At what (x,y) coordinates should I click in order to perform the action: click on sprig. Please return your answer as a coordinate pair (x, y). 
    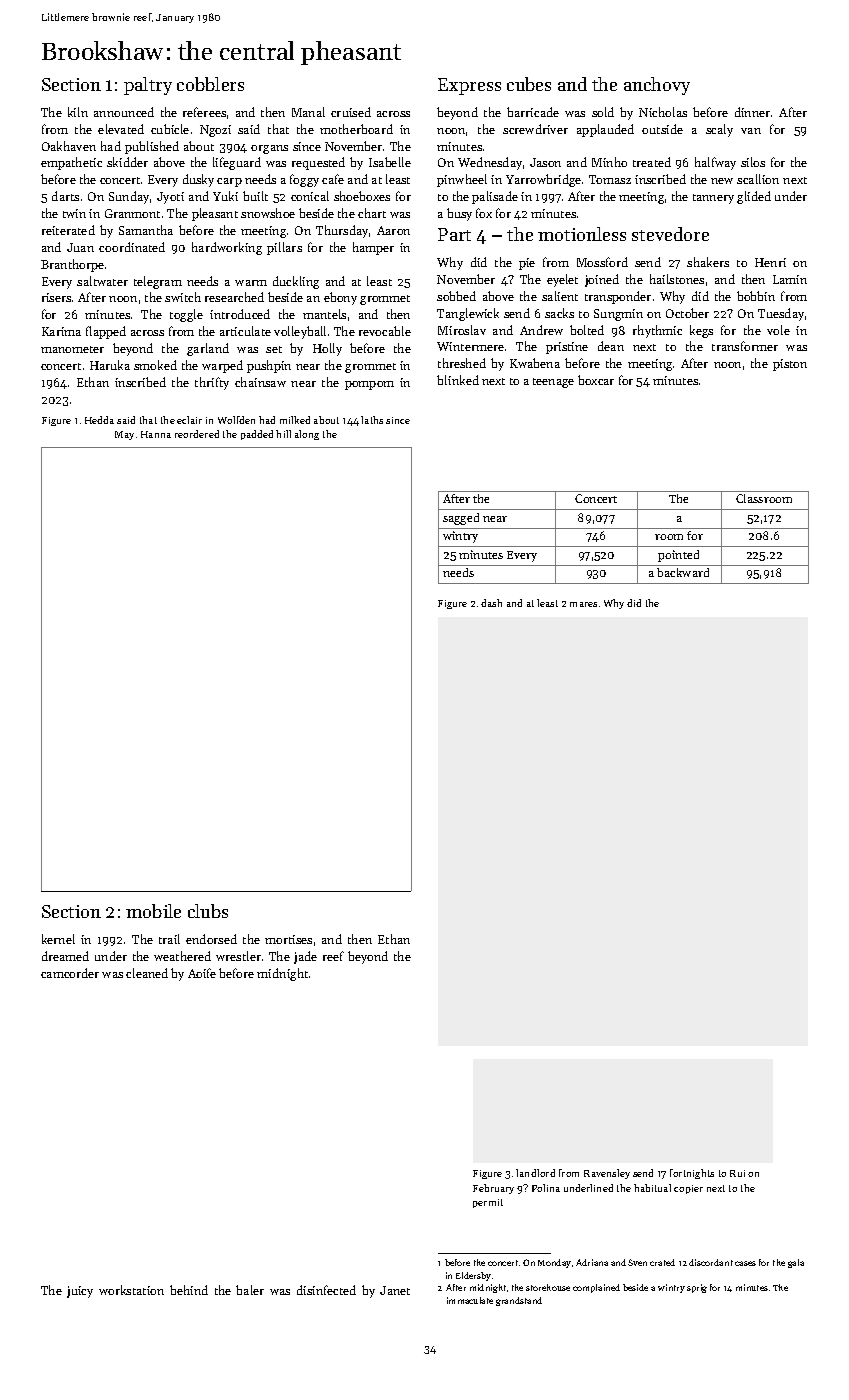
    Looking at the image, I should click on (697, 1288).
